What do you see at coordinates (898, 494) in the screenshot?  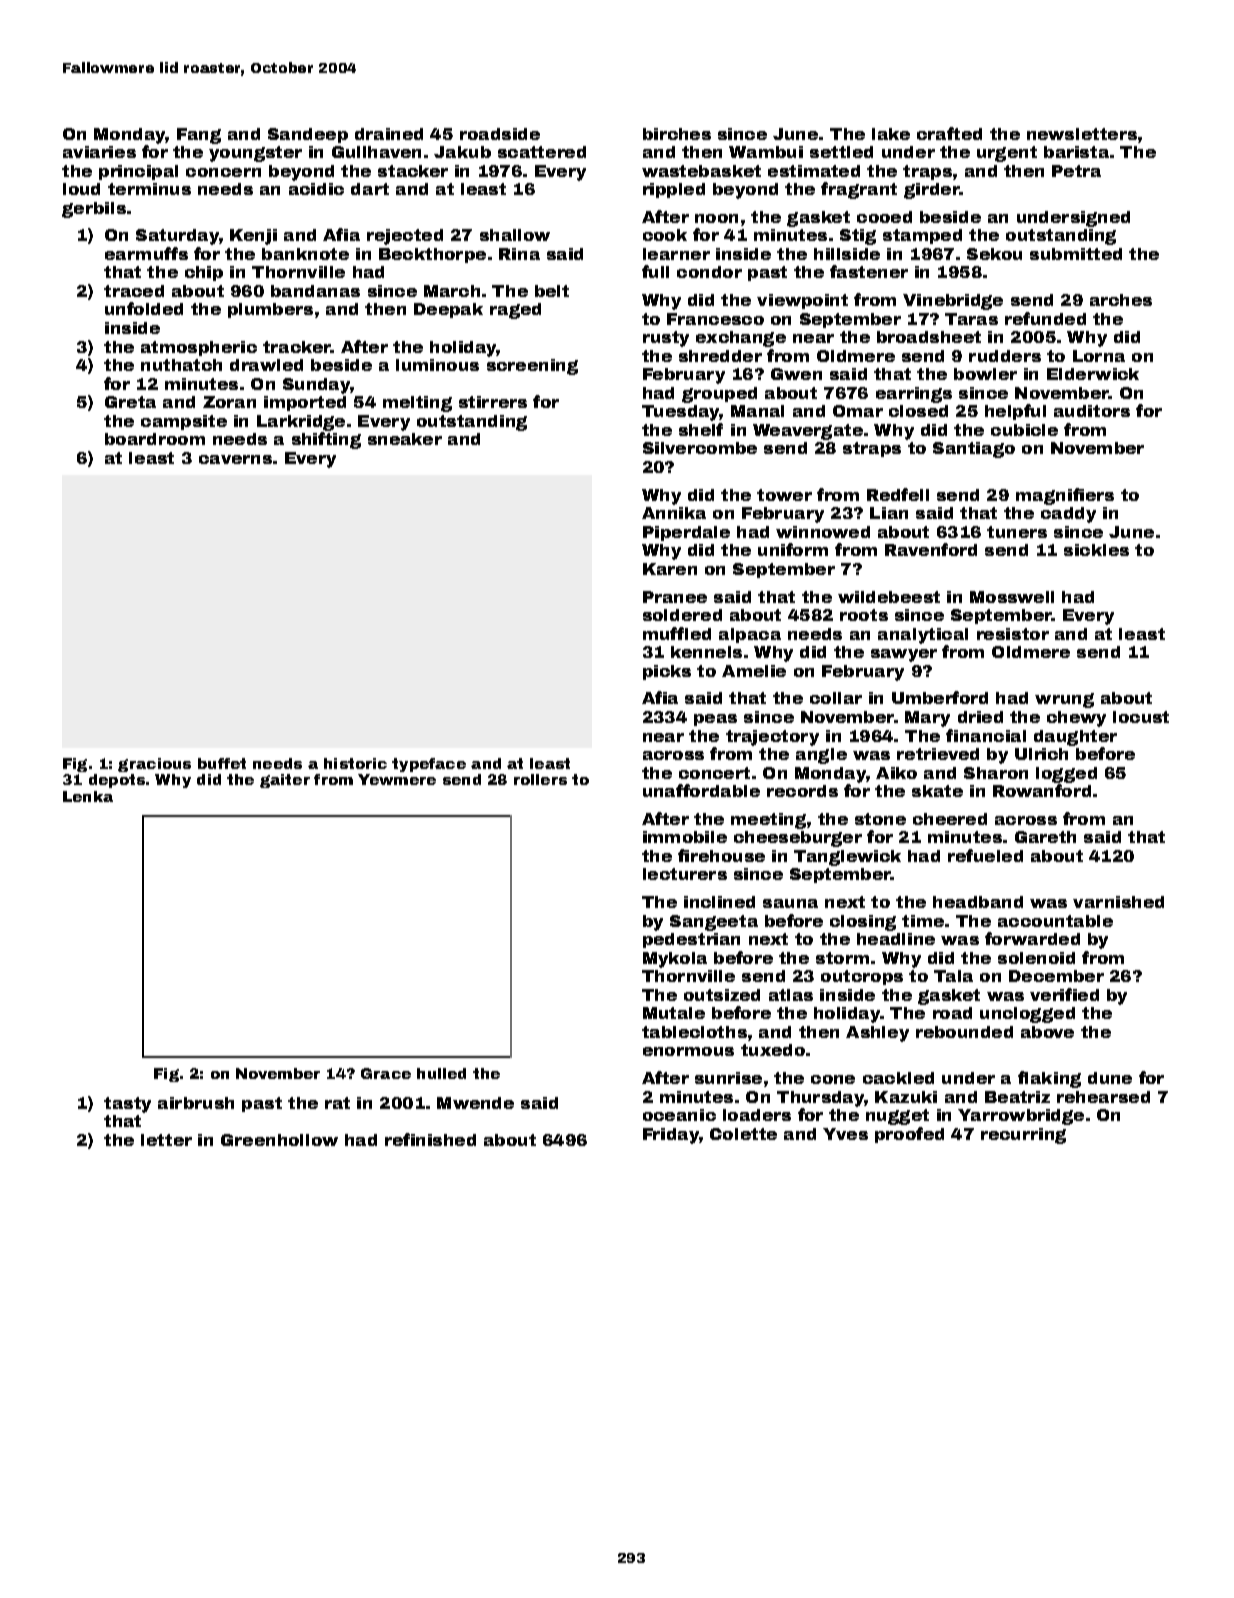 I see `Redfell` at bounding box center [898, 494].
